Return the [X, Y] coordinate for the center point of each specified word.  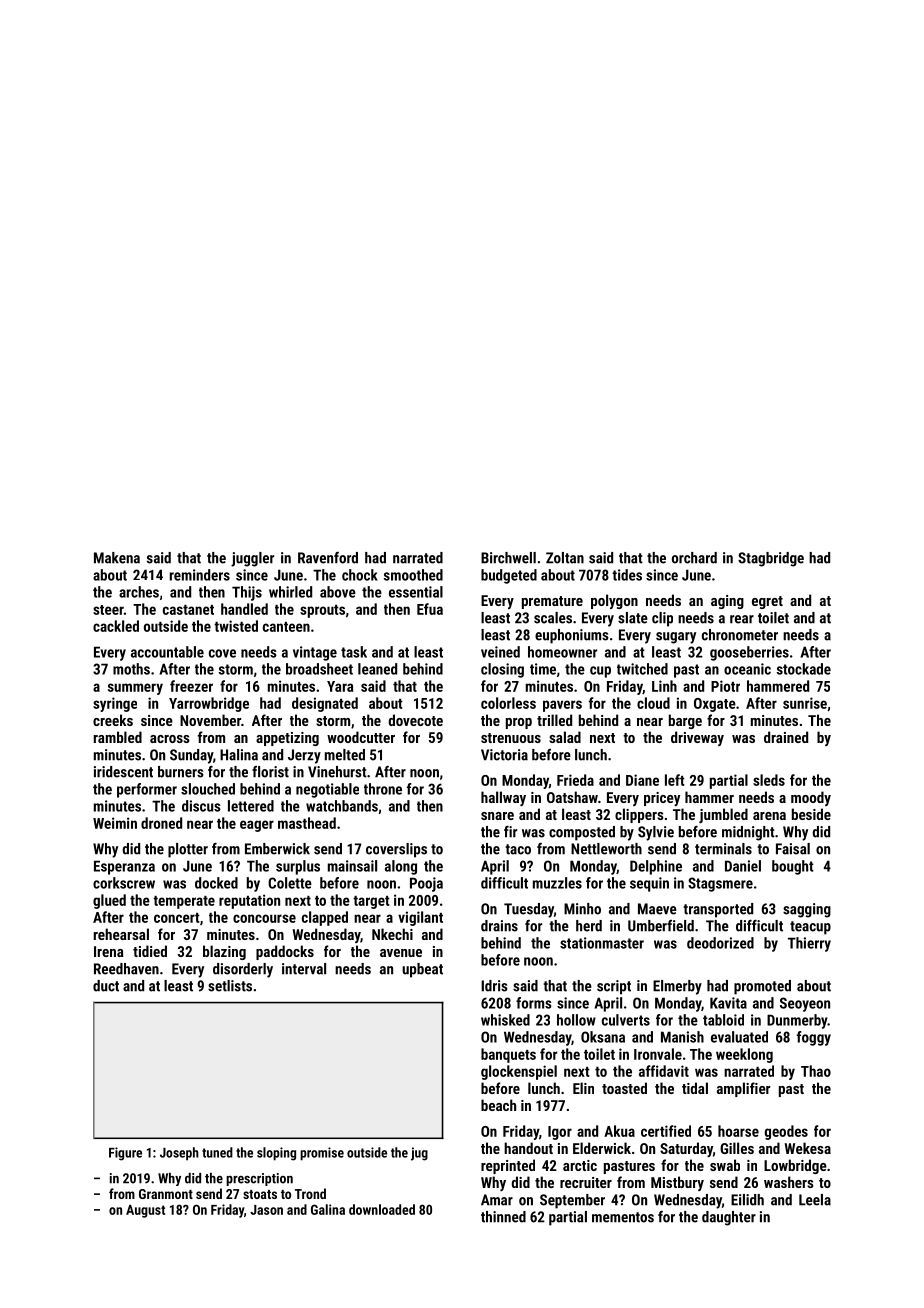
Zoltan [565, 558]
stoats [260, 1194]
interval [304, 969]
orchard [694, 558]
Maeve [657, 909]
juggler [252, 559]
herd [589, 926]
